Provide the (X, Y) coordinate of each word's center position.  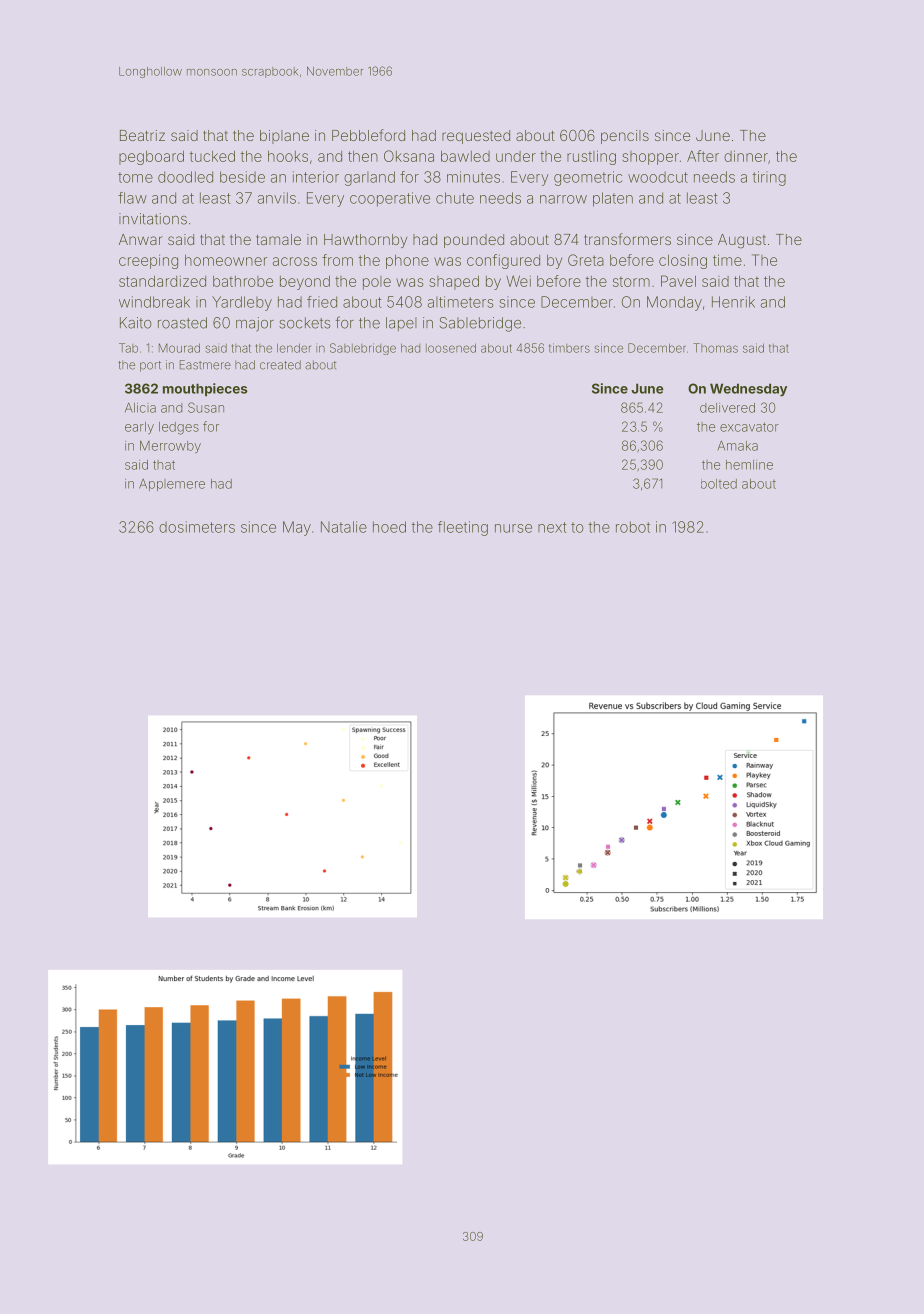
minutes (473, 177)
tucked (212, 156)
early (139, 428)
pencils (625, 137)
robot (633, 527)
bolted (719, 484)
